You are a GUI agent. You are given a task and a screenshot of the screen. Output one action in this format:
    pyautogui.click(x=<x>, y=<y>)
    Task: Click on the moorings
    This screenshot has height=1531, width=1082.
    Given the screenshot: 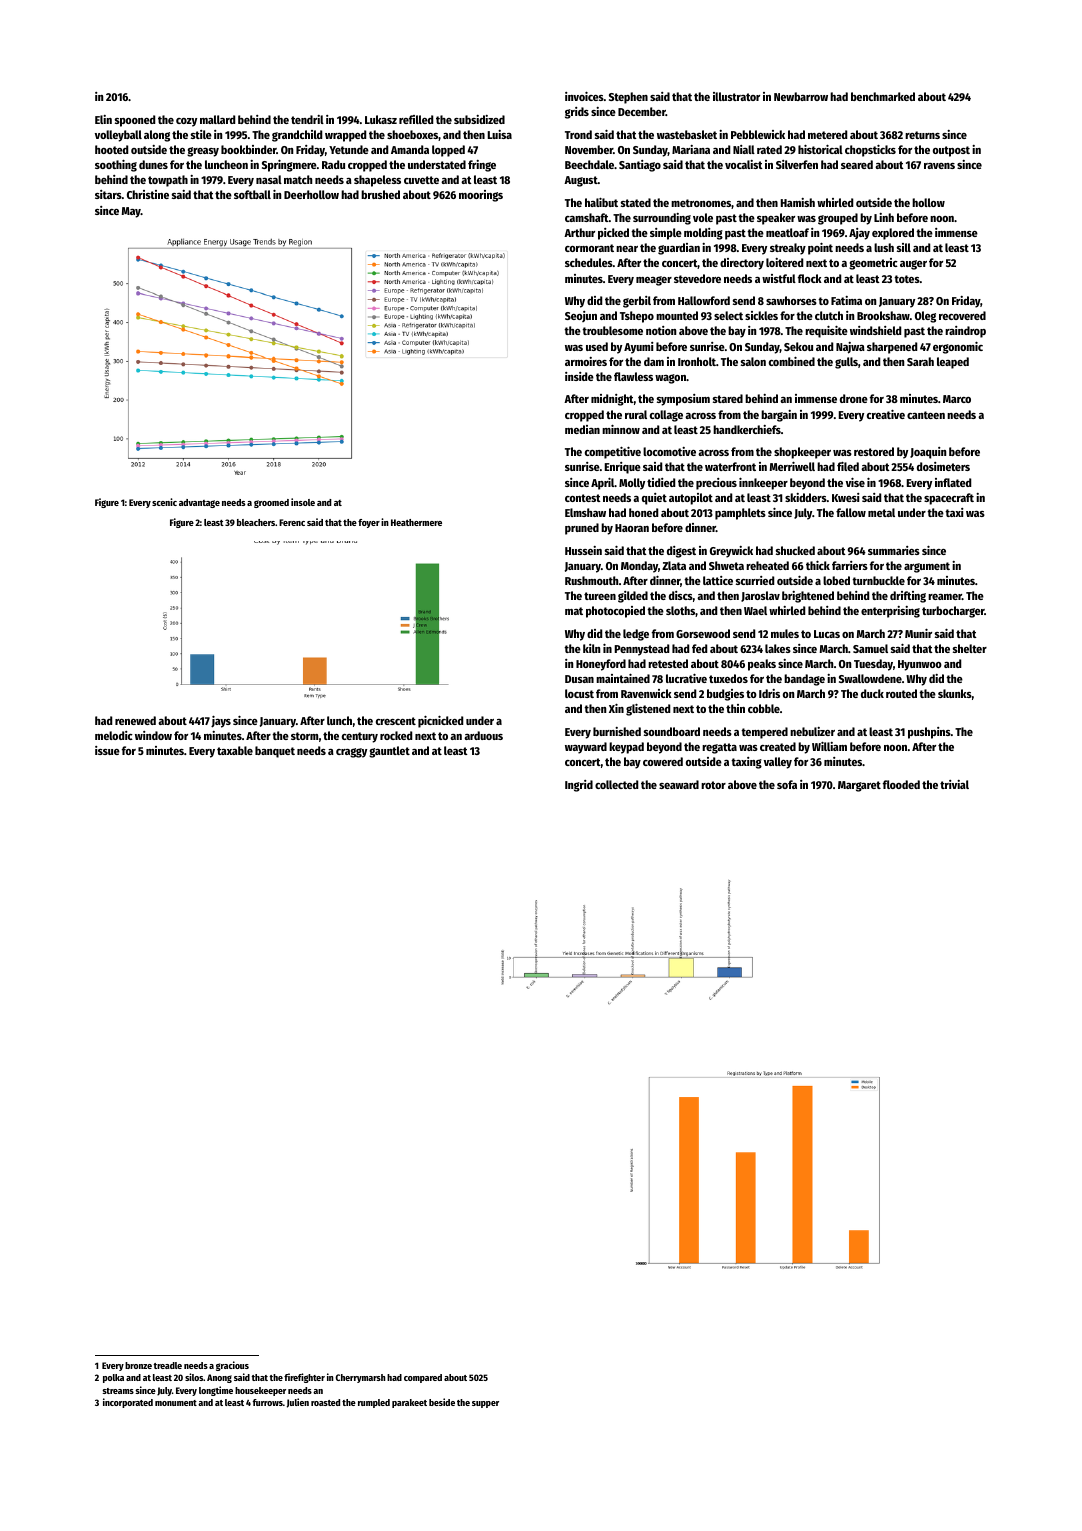 What is the action you would take?
    pyautogui.click(x=481, y=196)
